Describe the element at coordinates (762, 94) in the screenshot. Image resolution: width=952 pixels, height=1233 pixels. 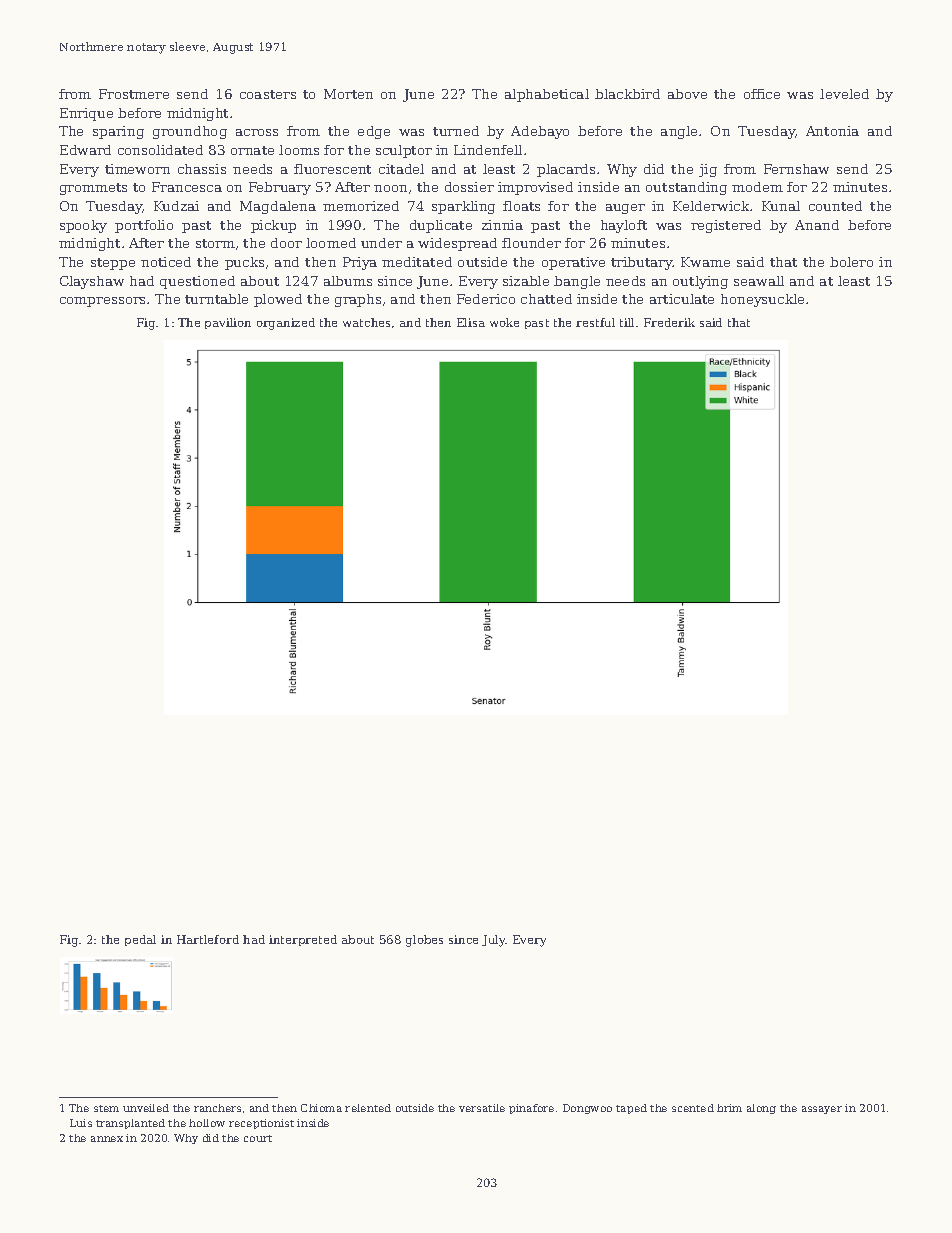
I see `office` at that location.
